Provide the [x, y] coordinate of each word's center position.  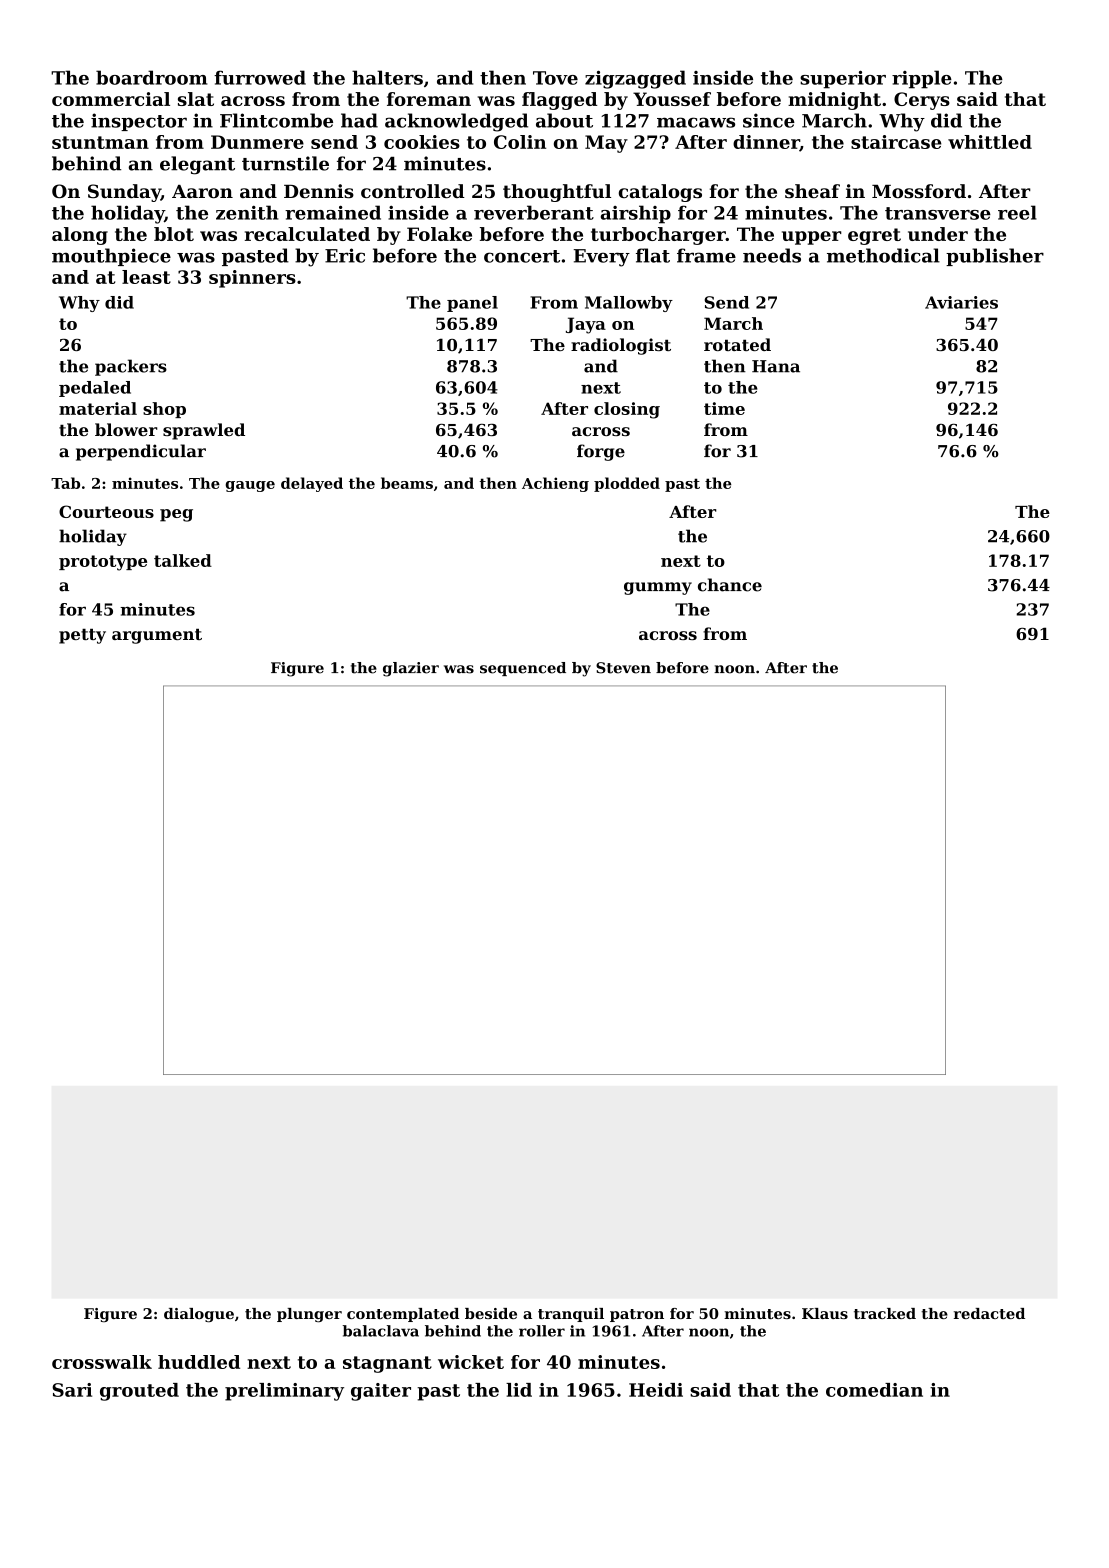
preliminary [284, 1392]
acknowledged [456, 122]
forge [601, 452]
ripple [922, 79]
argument [157, 636]
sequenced [523, 669]
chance [730, 585]
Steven [623, 668]
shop [164, 410]
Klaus [825, 1313]
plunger [309, 1315]
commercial [111, 99]
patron [637, 1315]
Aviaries [961, 302]
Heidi [656, 1390]
